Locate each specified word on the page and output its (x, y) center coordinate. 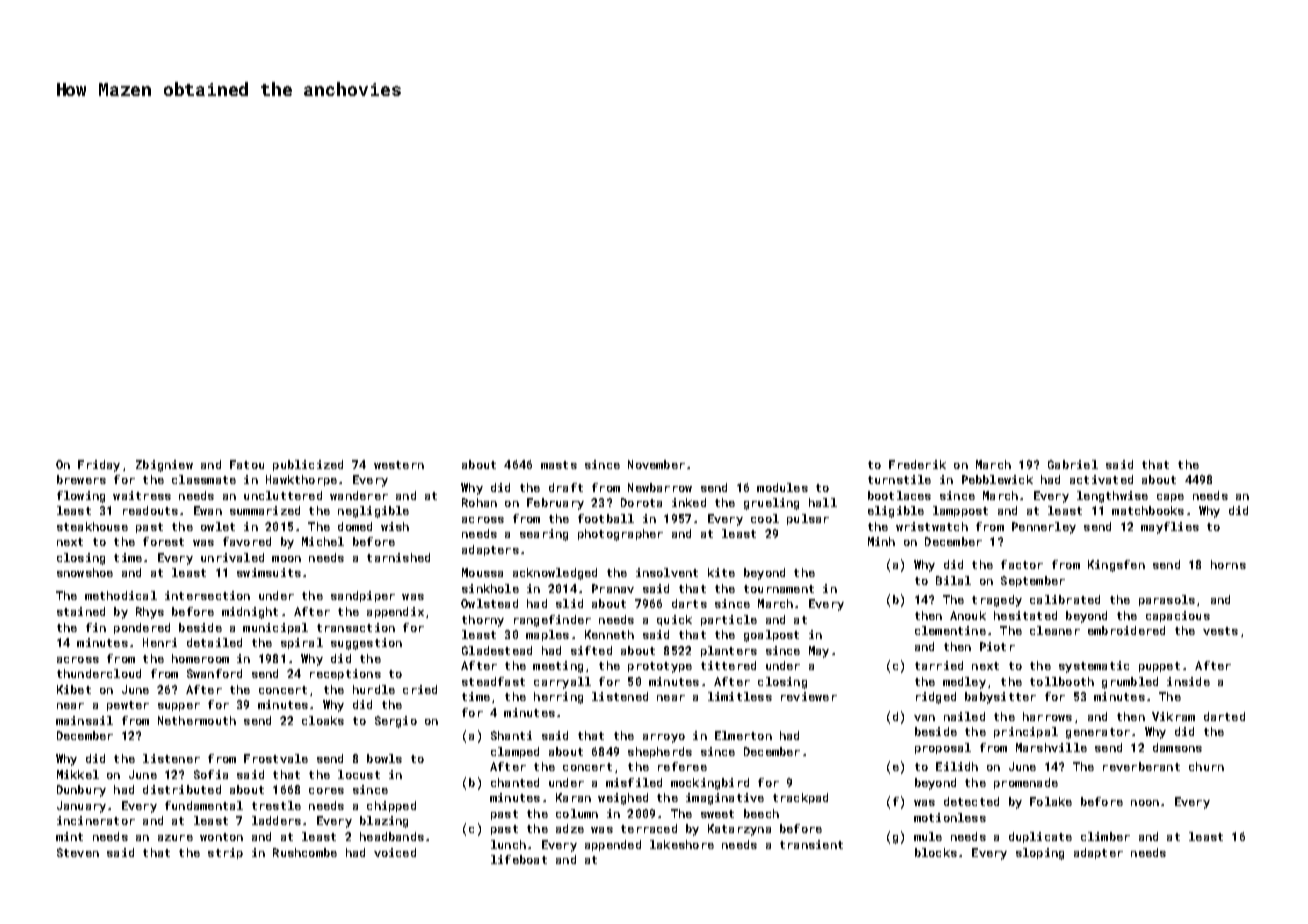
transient (811, 844)
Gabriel (1073, 464)
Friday (99, 466)
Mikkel (78, 774)
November (656, 464)
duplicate (1040, 837)
